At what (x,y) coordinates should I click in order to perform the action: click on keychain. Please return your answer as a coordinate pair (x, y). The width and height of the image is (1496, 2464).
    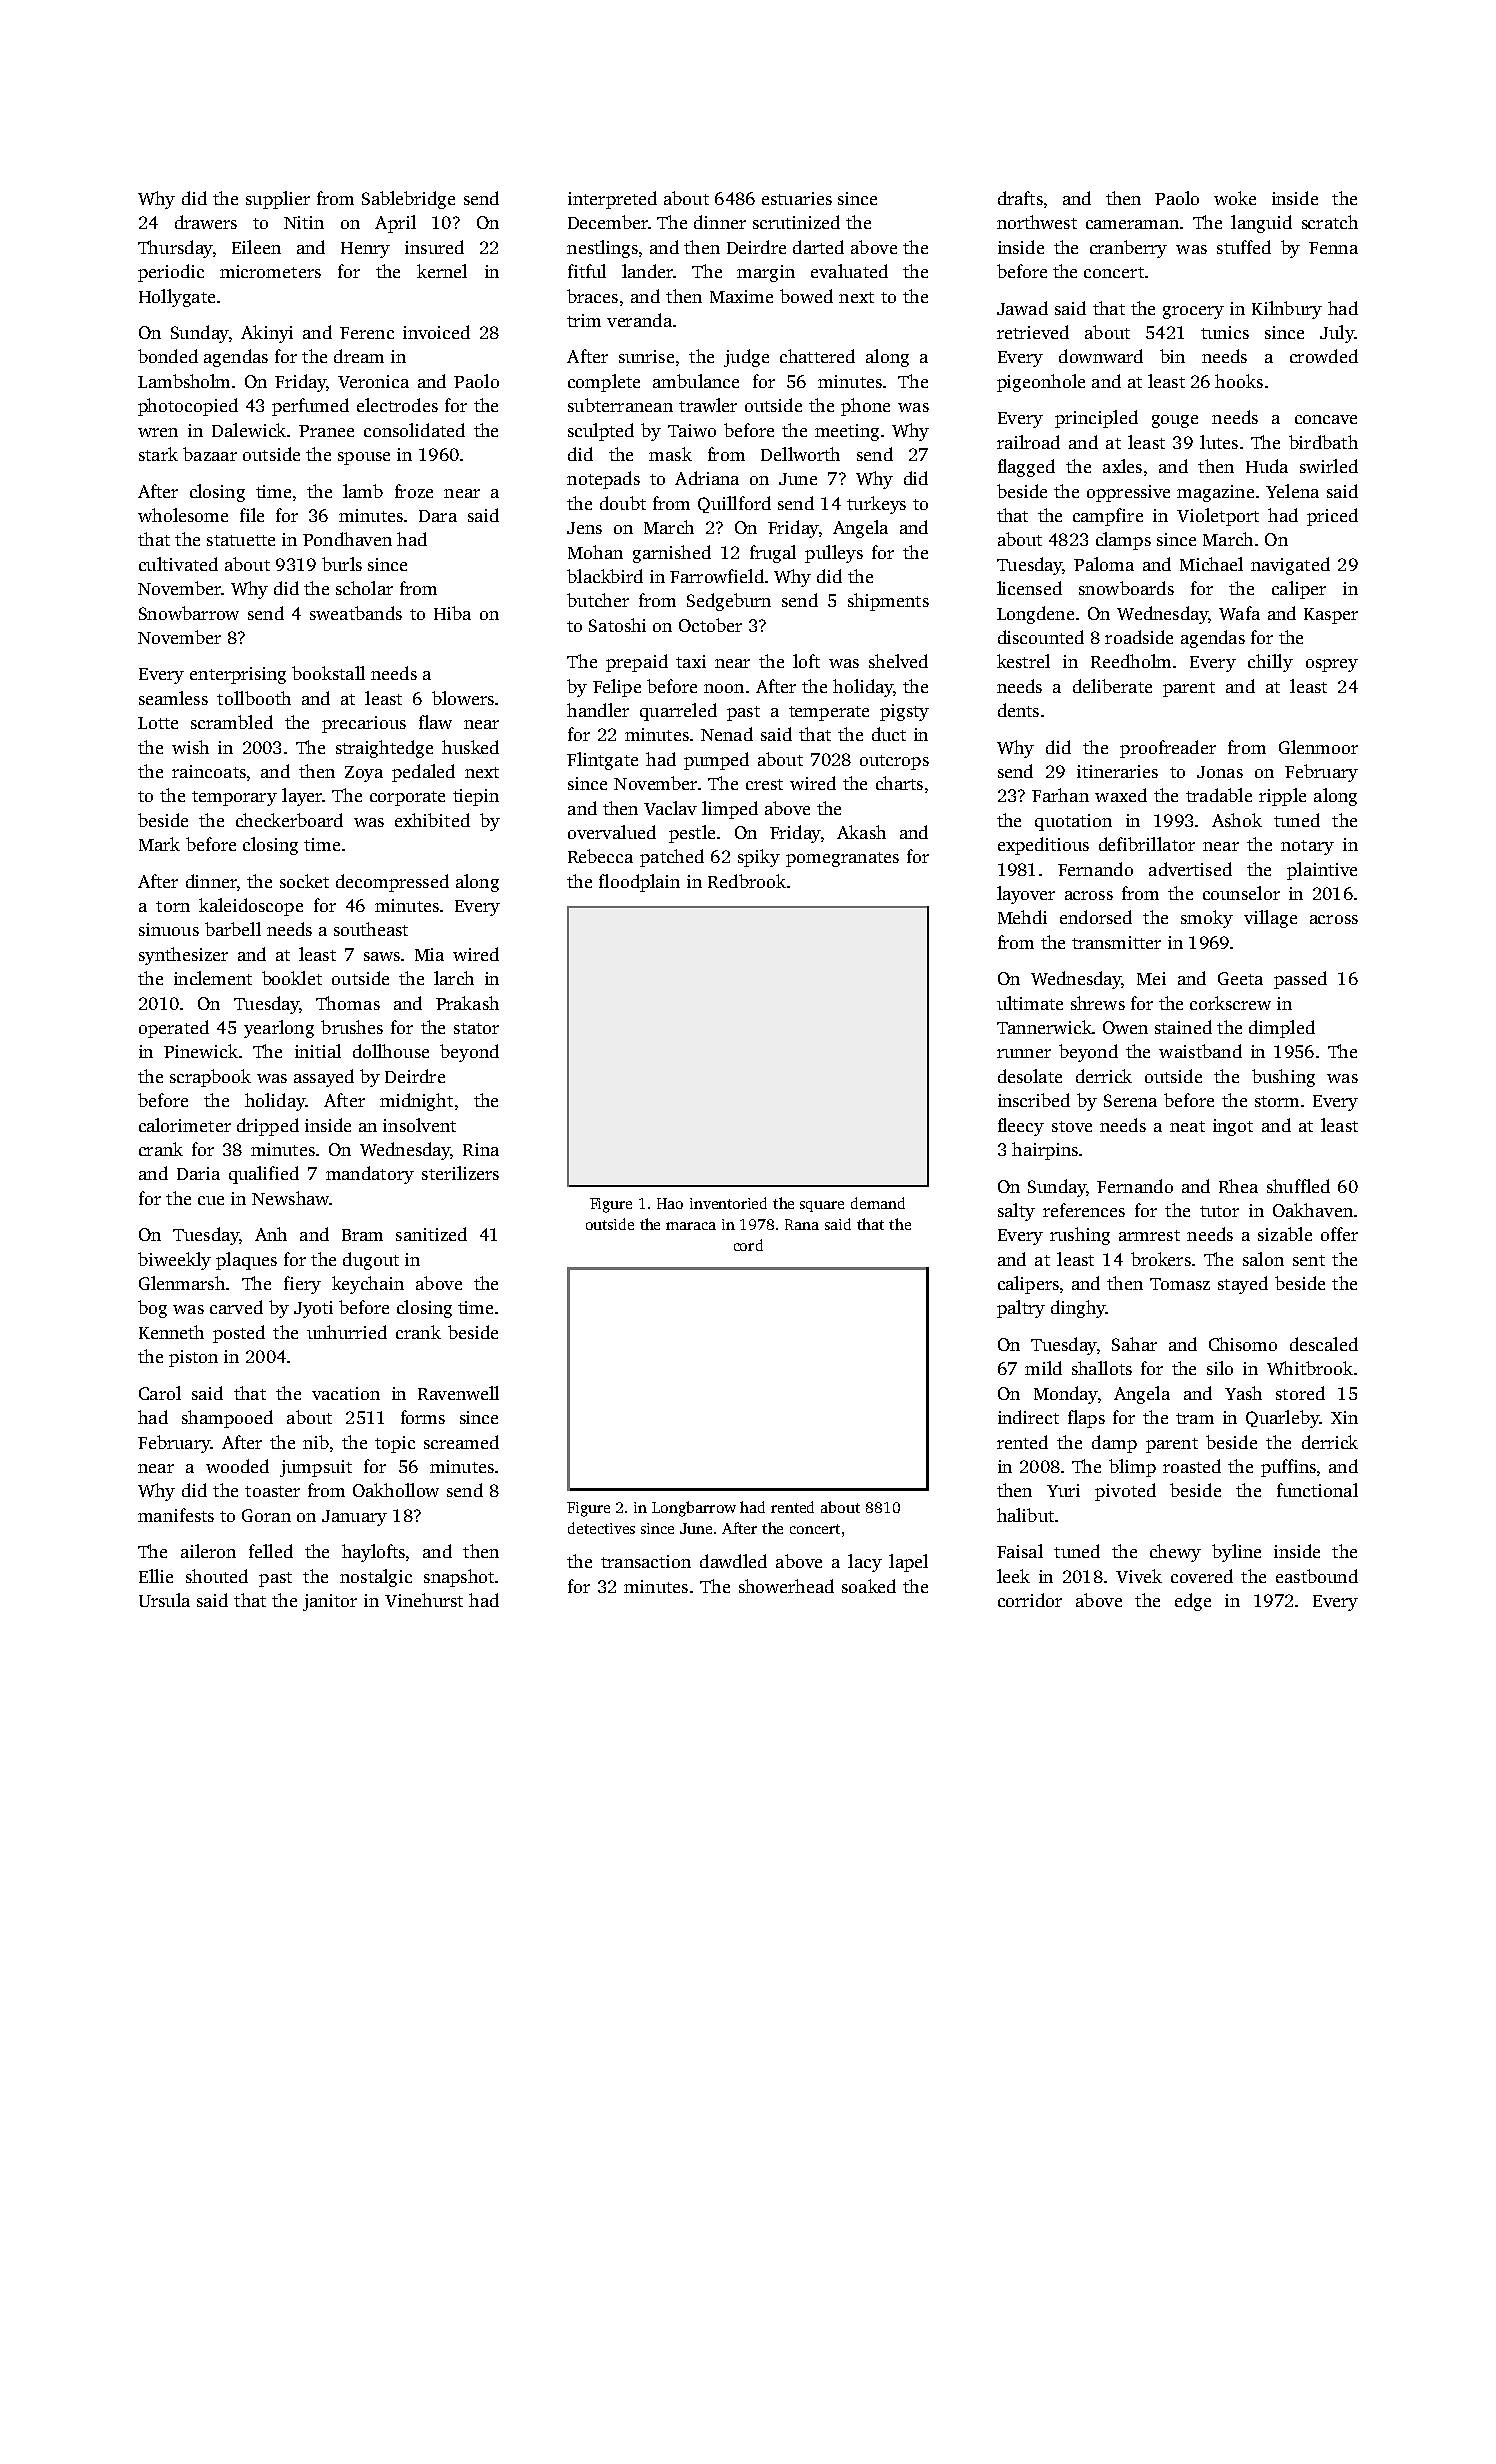
    Looking at the image, I should click on (368, 1285).
